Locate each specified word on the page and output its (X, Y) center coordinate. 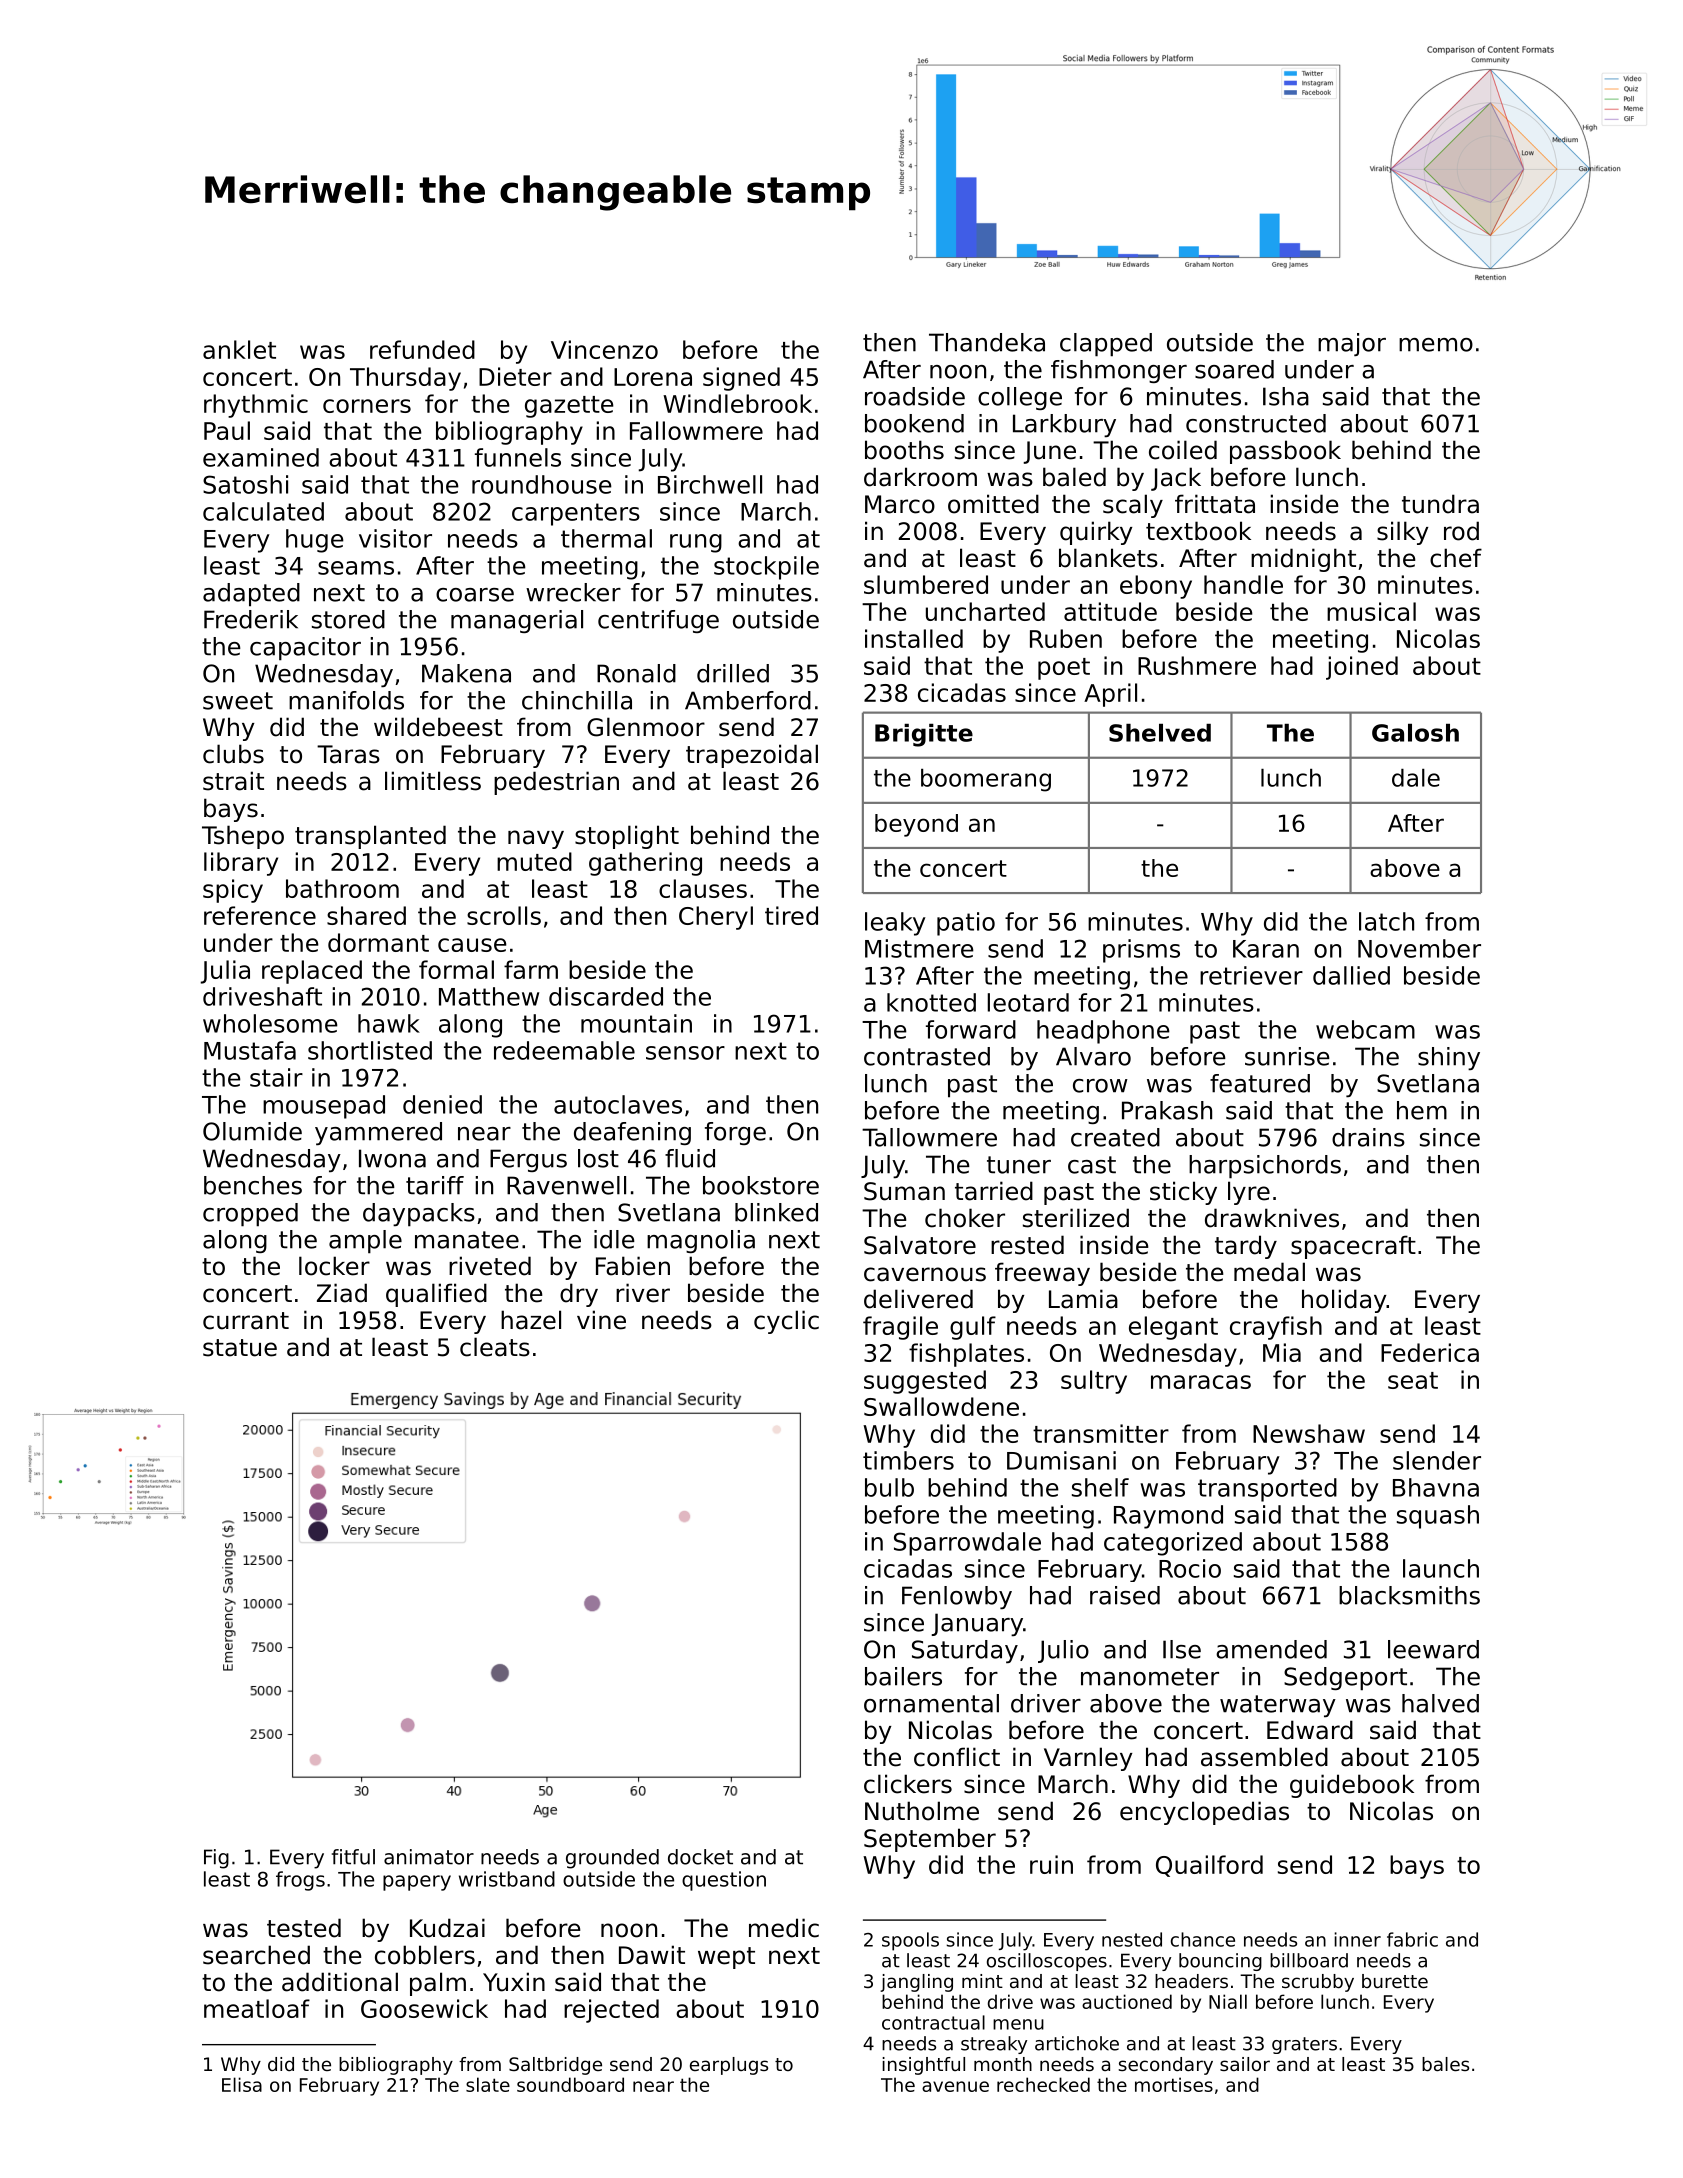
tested (304, 1928)
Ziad (342, 1293)
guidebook (1352, 1786)
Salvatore (920, 1245)
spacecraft (1353, 1247)
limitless (433, 781)
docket (700, 1857)
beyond (916, 825)
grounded (612, 1859)
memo (1436, 345)
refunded (422, 349)
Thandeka (987, 342)
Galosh (1415, 733)
